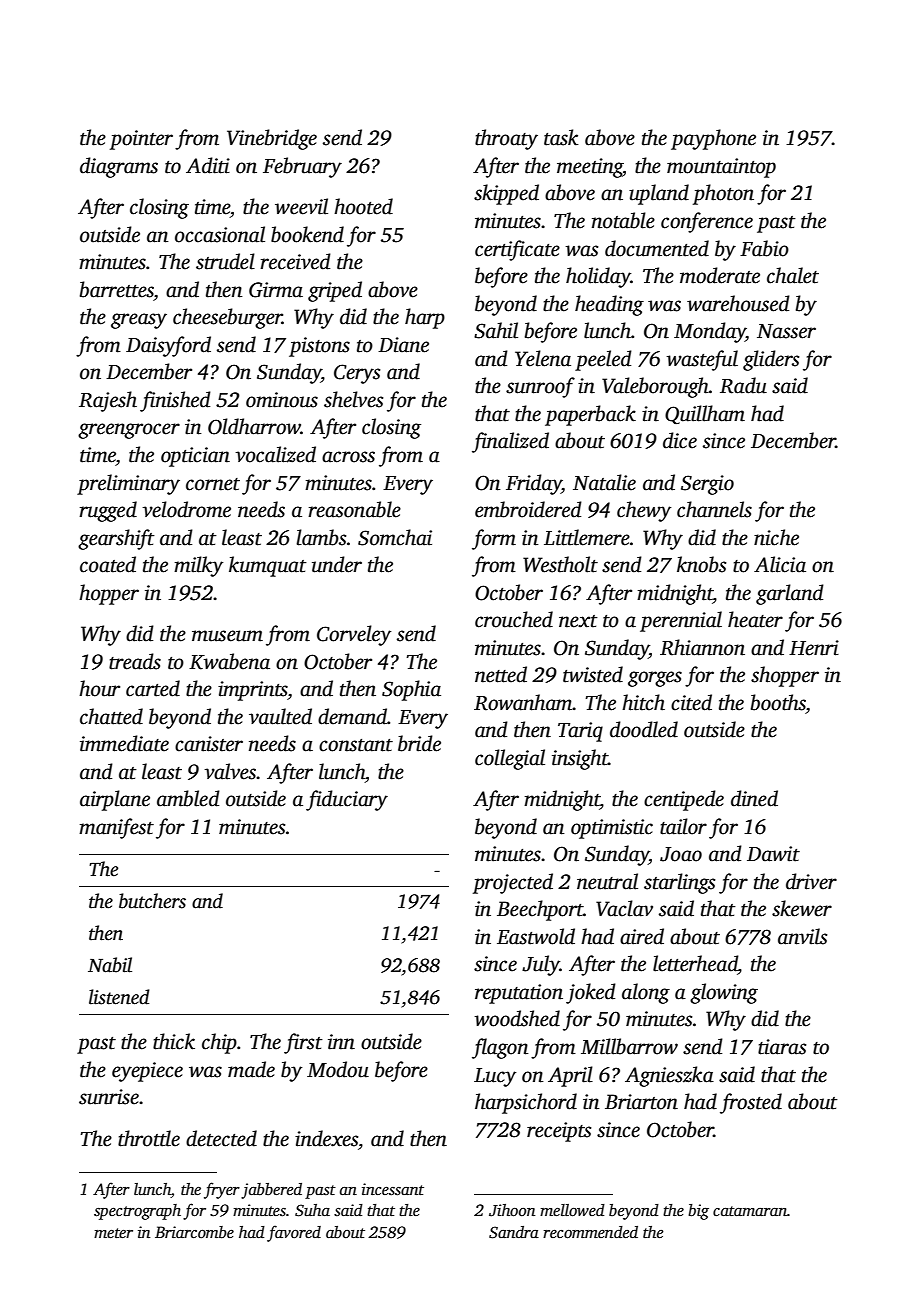  I want to click on Sandra, so click(514, 1232).
